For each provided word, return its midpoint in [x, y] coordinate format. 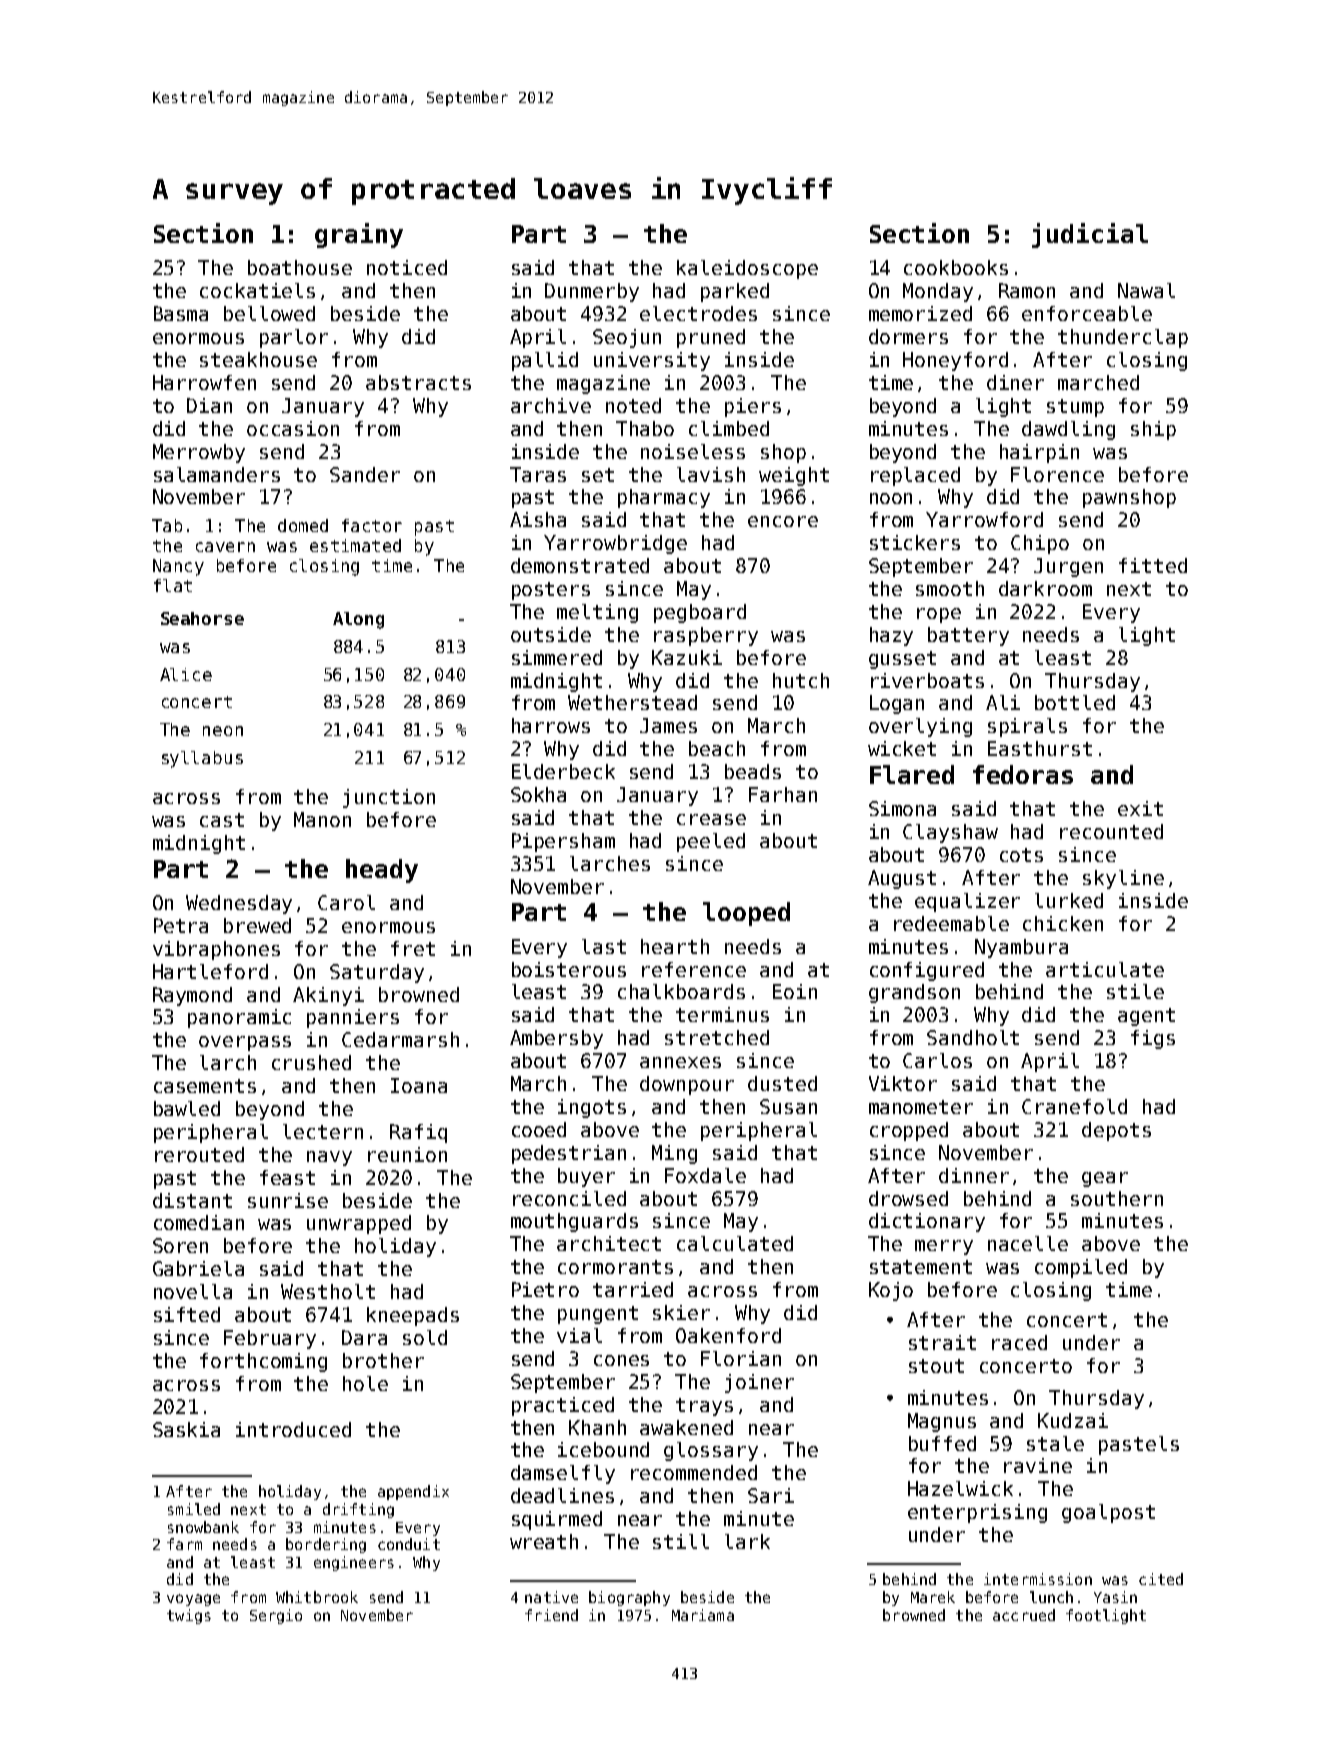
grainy [359, 235]
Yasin [1115, 1597]
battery [968, 636]
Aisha [538, 519]
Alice [186, 674]
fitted [1153, 565]
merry [944, 1247]
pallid [545, 361]
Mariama [703, 1615]
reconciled [569, 1198]
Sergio [276, 1616]
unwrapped [359, 1224]
